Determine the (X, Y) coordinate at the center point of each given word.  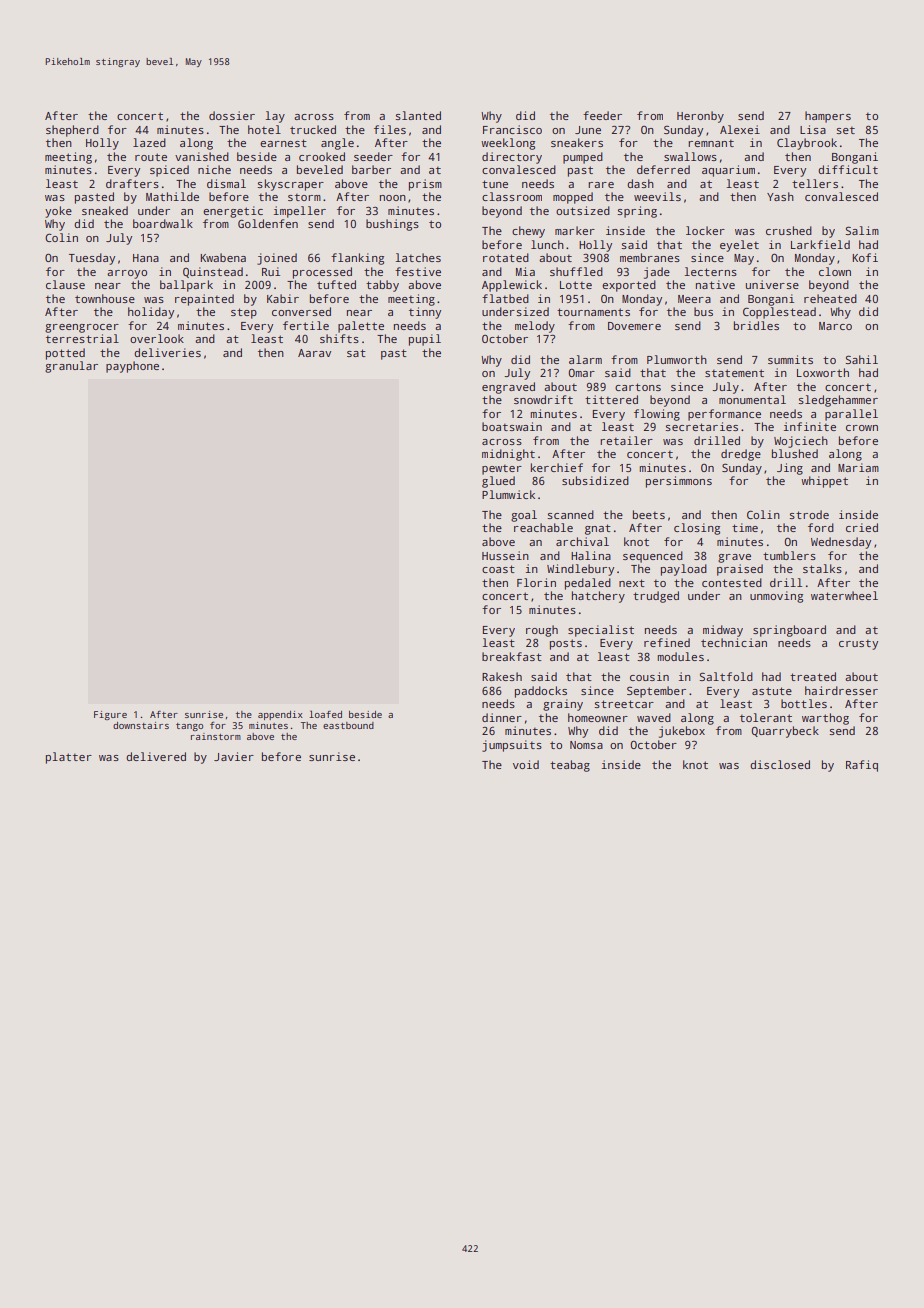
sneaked (105, 210)
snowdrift (543, 399)
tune (495, 184)
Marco (835, 326)
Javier (234, 756)
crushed (789, 230)
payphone (132, 367)
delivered (156, 756)
